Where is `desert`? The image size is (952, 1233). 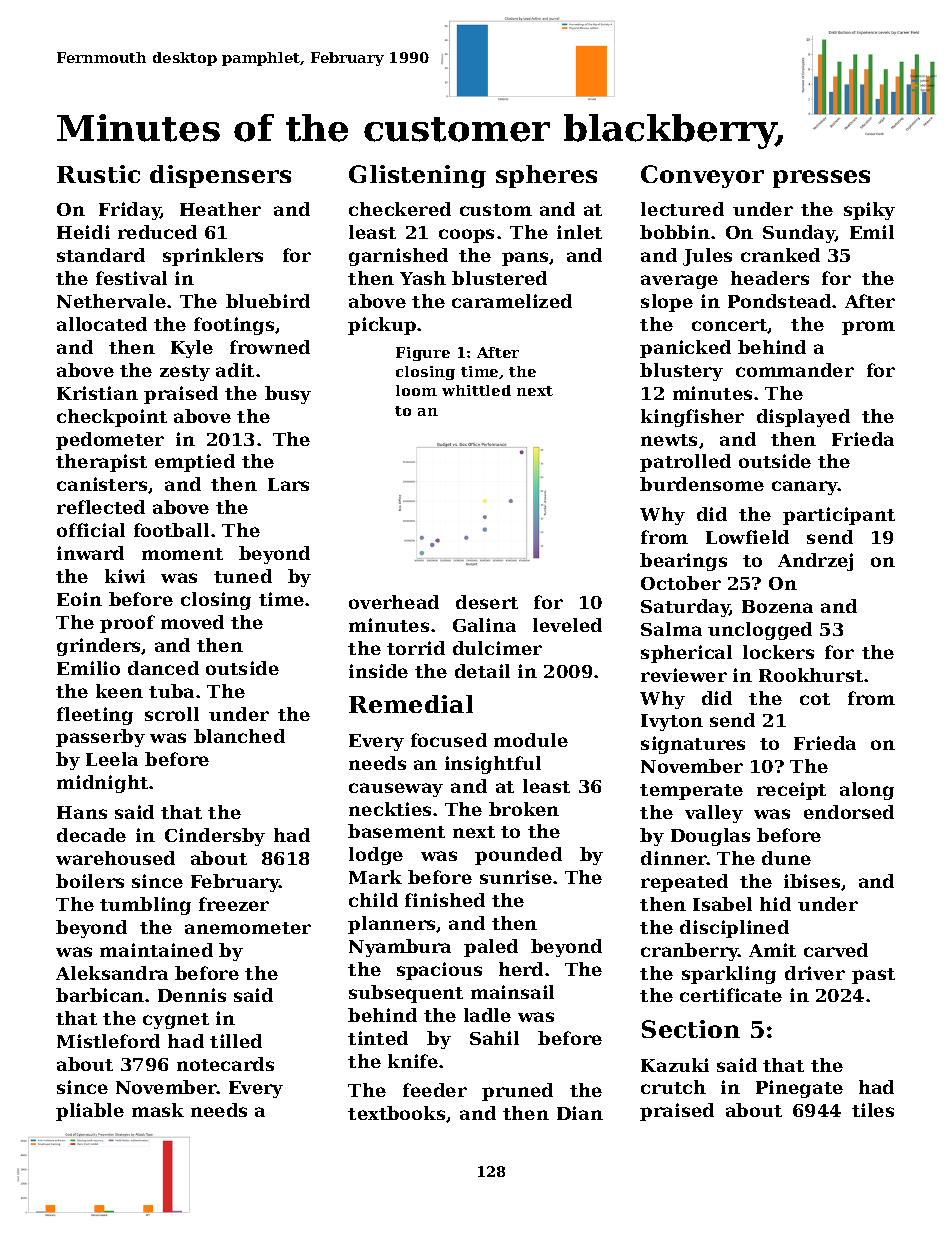
desert is located at coordinates (487, 602).
